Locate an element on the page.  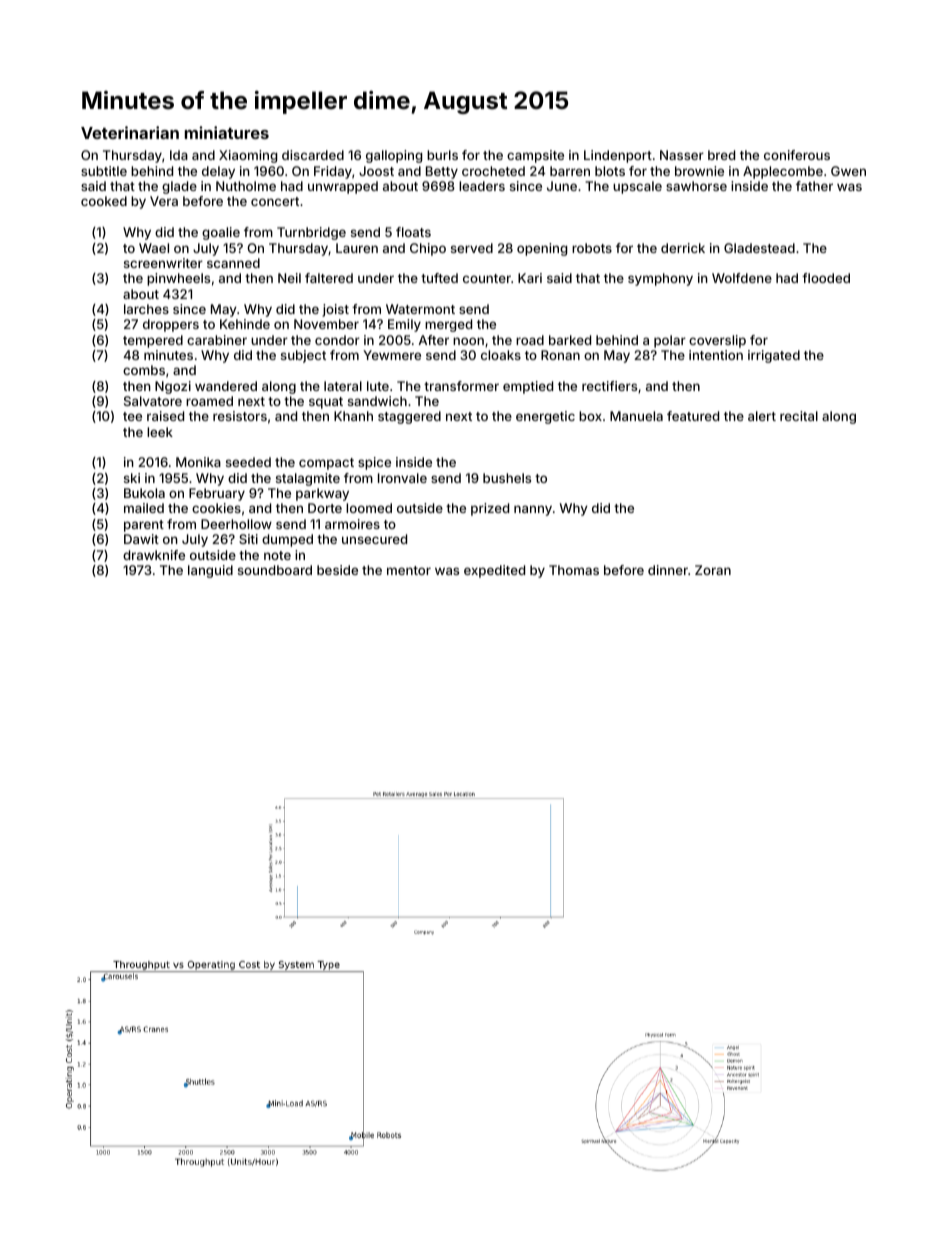
barked is located at coordinates (570, 340).
